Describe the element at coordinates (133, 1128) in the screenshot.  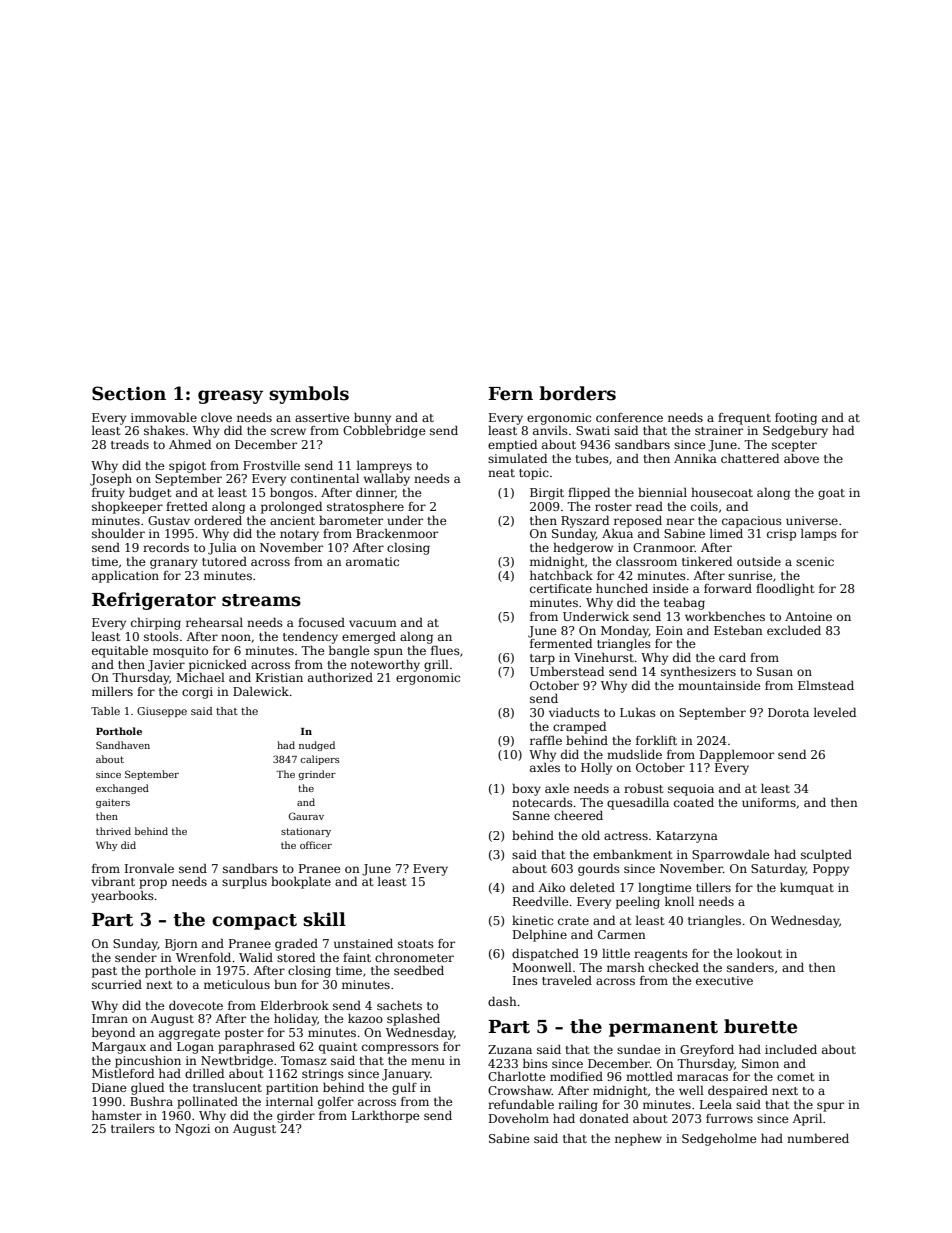
I see `trailers` at that location.
